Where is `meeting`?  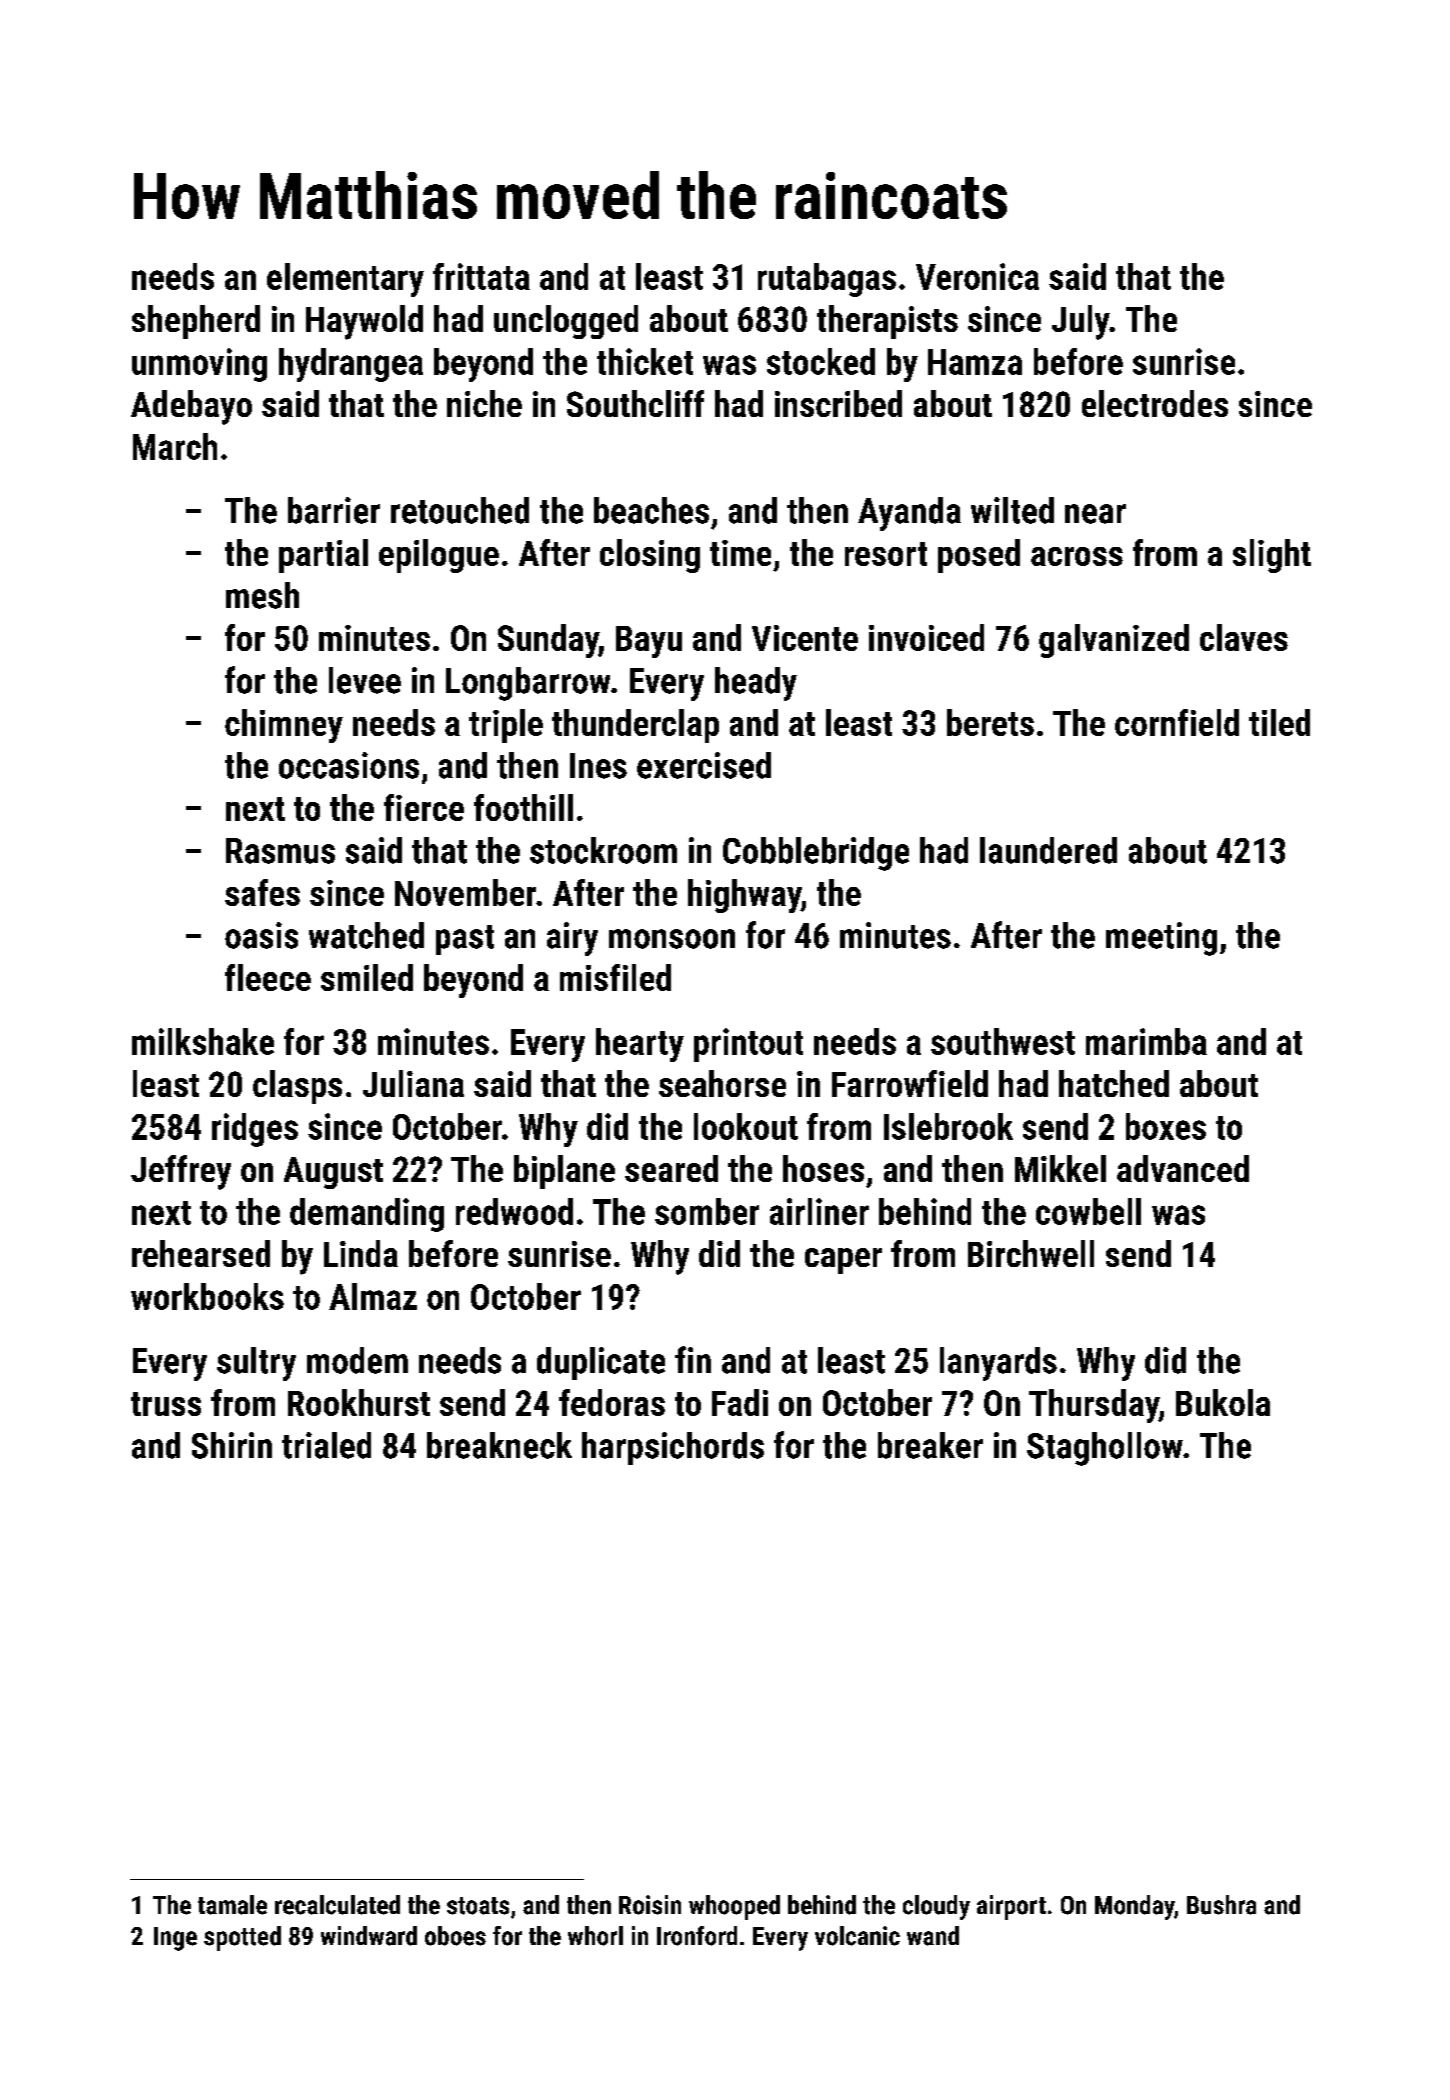
meeting is located at coordinates (1161, 939).
